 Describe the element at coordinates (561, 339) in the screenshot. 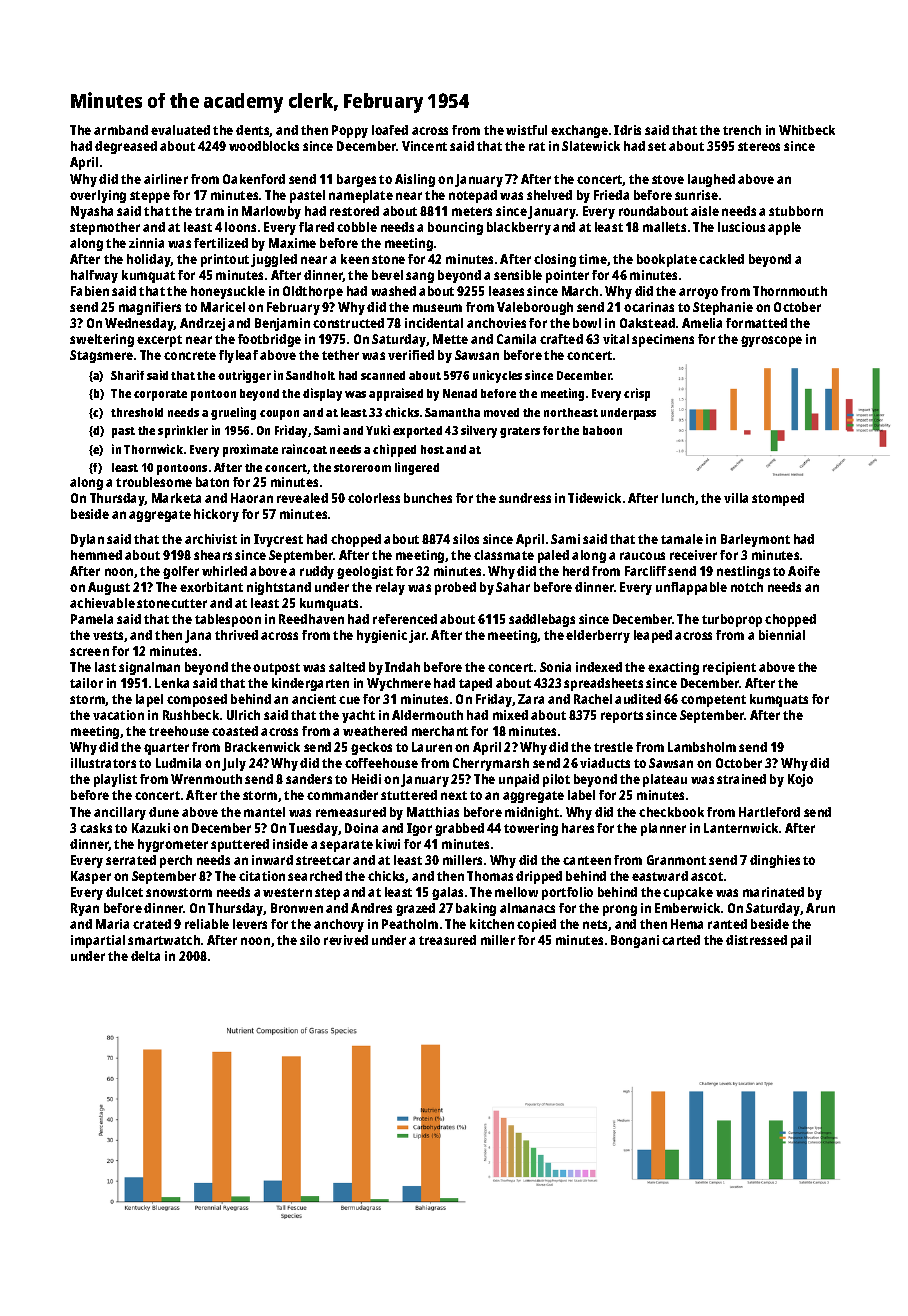

I see `crafted` at that location.
